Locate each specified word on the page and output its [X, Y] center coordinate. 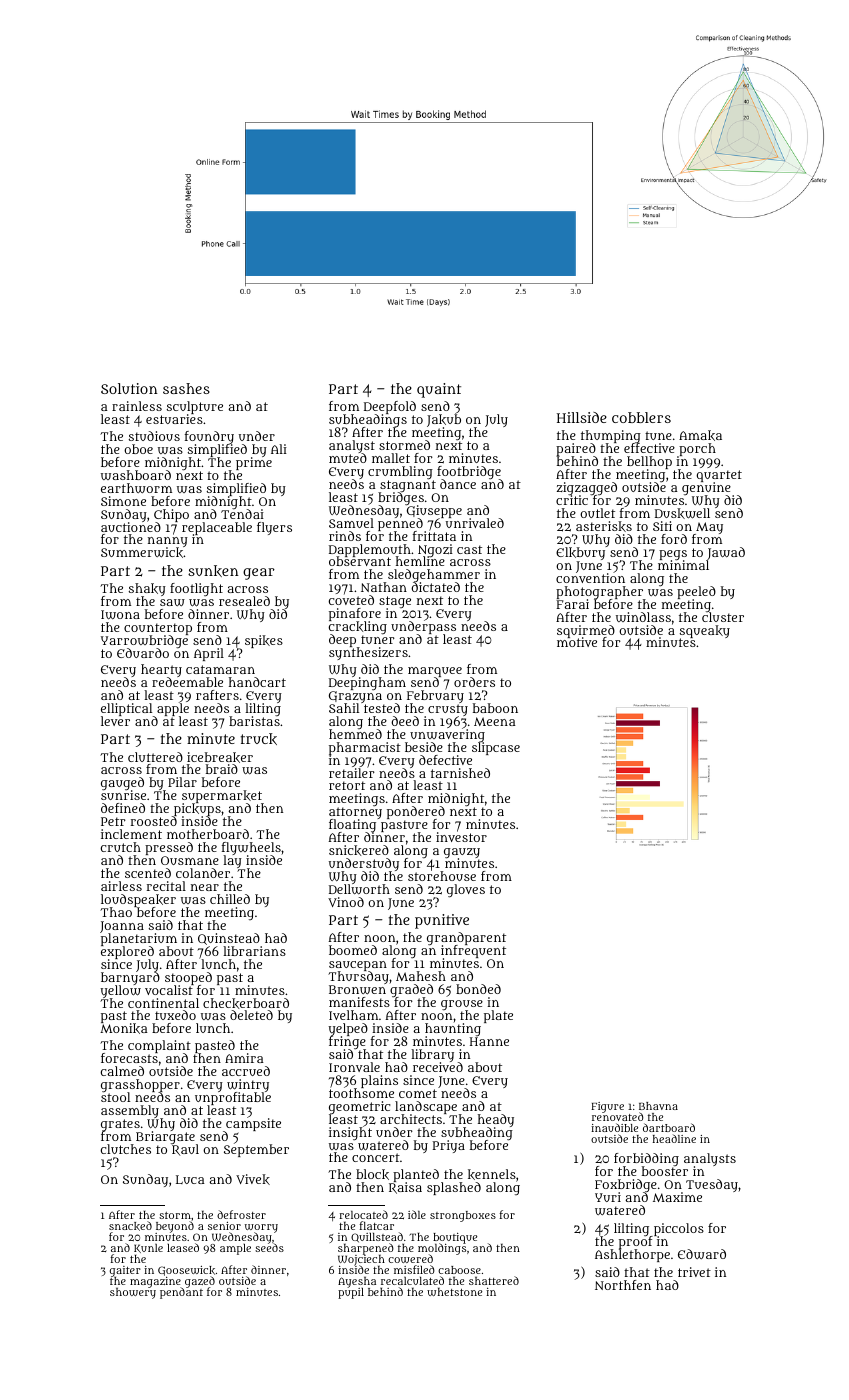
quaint [439, 390]
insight [350, 1133]
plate [498, 1016]
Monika [124, 1029]
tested [382, 708]
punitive [442, 921]
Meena [495, 721]
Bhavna [658, 1106]
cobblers [641, 417]
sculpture [195, 408]
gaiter [125, 1271]
